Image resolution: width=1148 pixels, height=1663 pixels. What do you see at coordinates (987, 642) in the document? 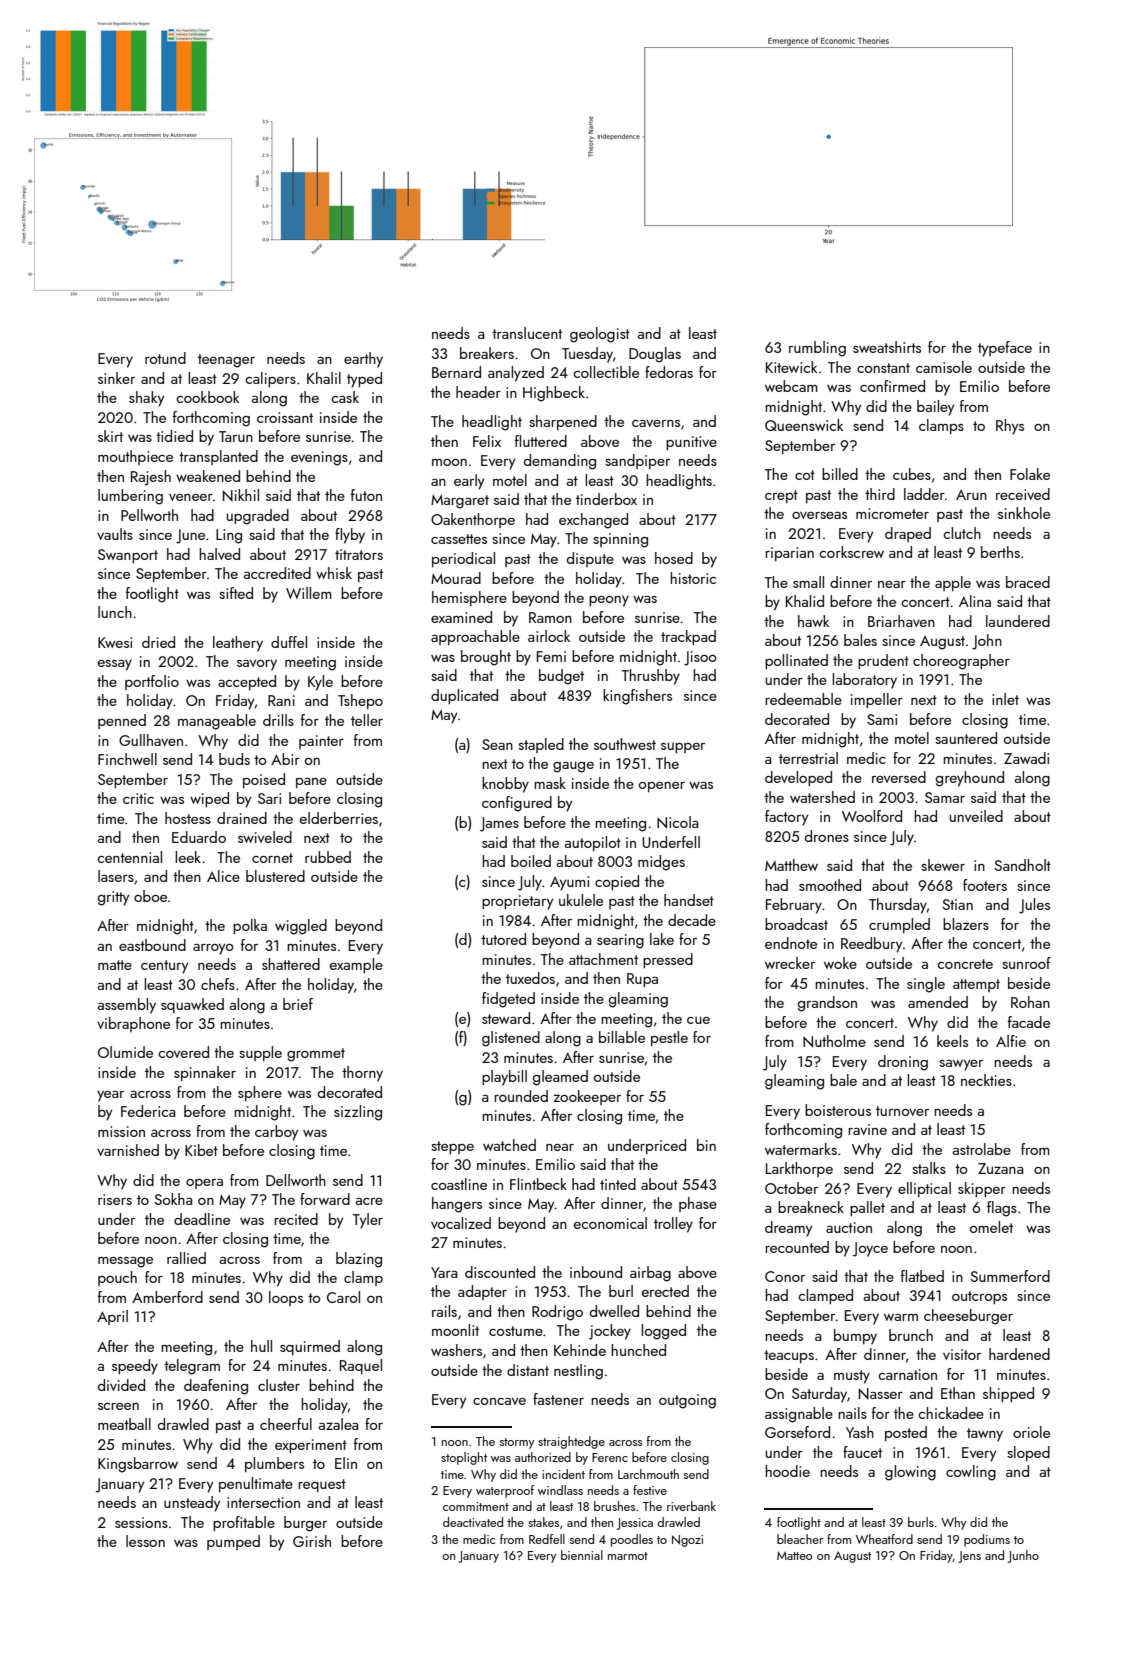
I see `John` at bounding box center [987, 642].
